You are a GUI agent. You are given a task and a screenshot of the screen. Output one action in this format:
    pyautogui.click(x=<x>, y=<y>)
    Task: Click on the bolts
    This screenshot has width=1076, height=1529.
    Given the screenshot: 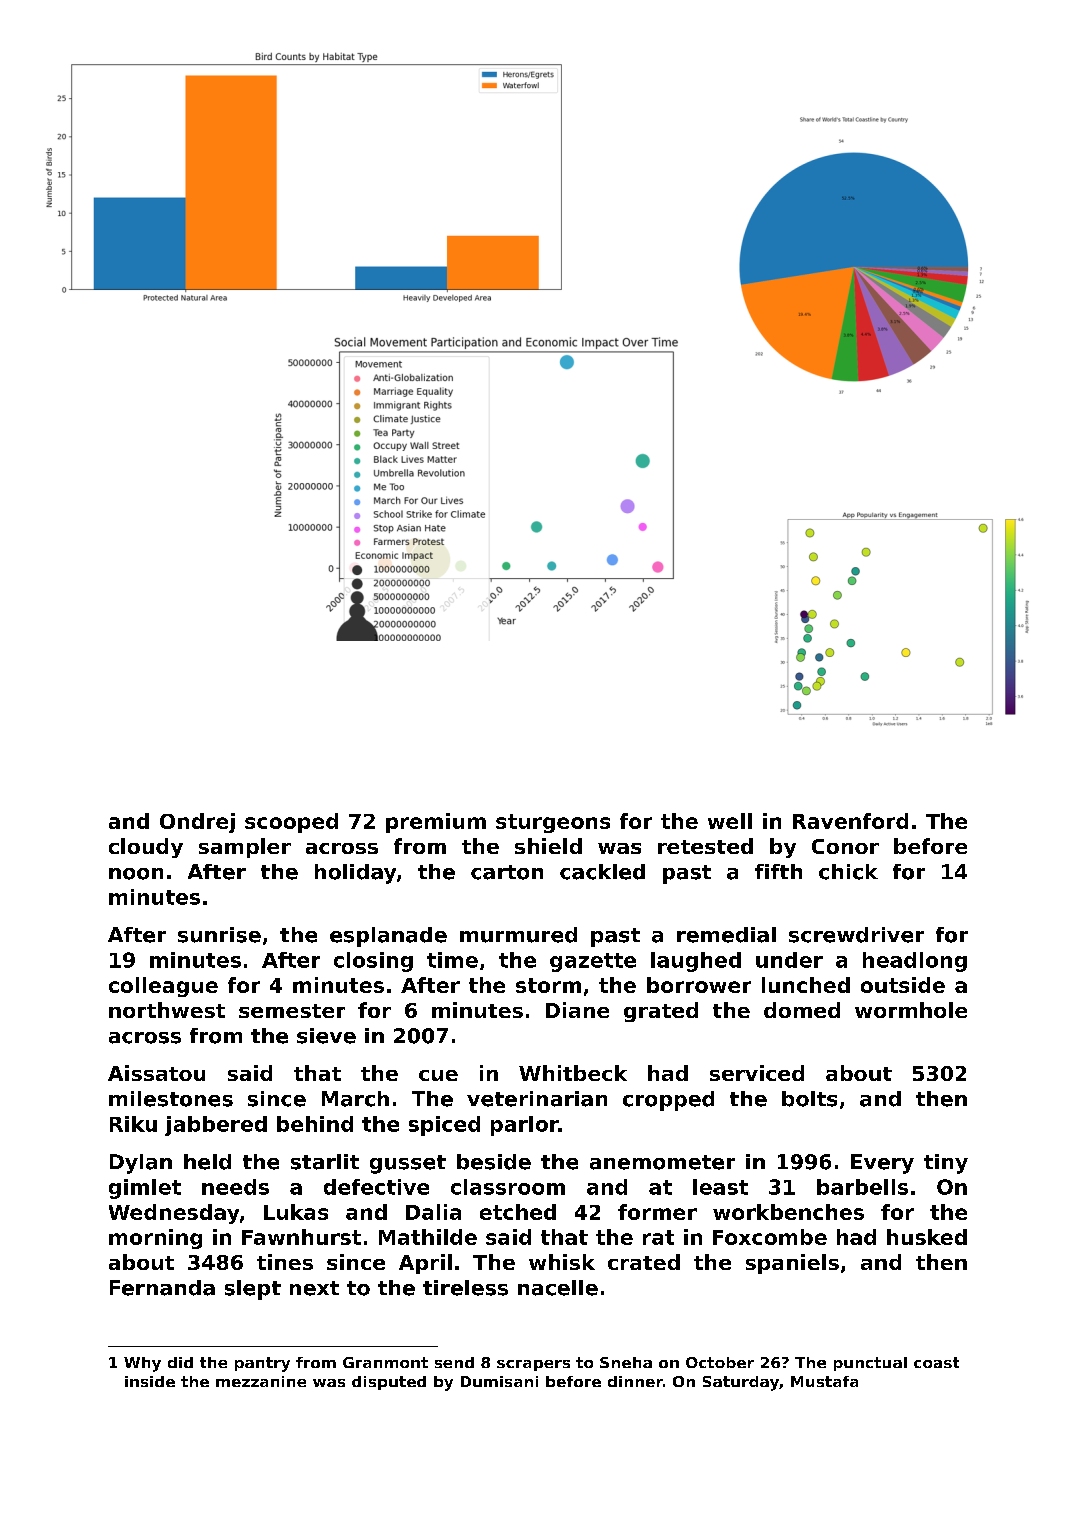 What is the action you would take?
    pyautogui.click(x=809, y=1099)
